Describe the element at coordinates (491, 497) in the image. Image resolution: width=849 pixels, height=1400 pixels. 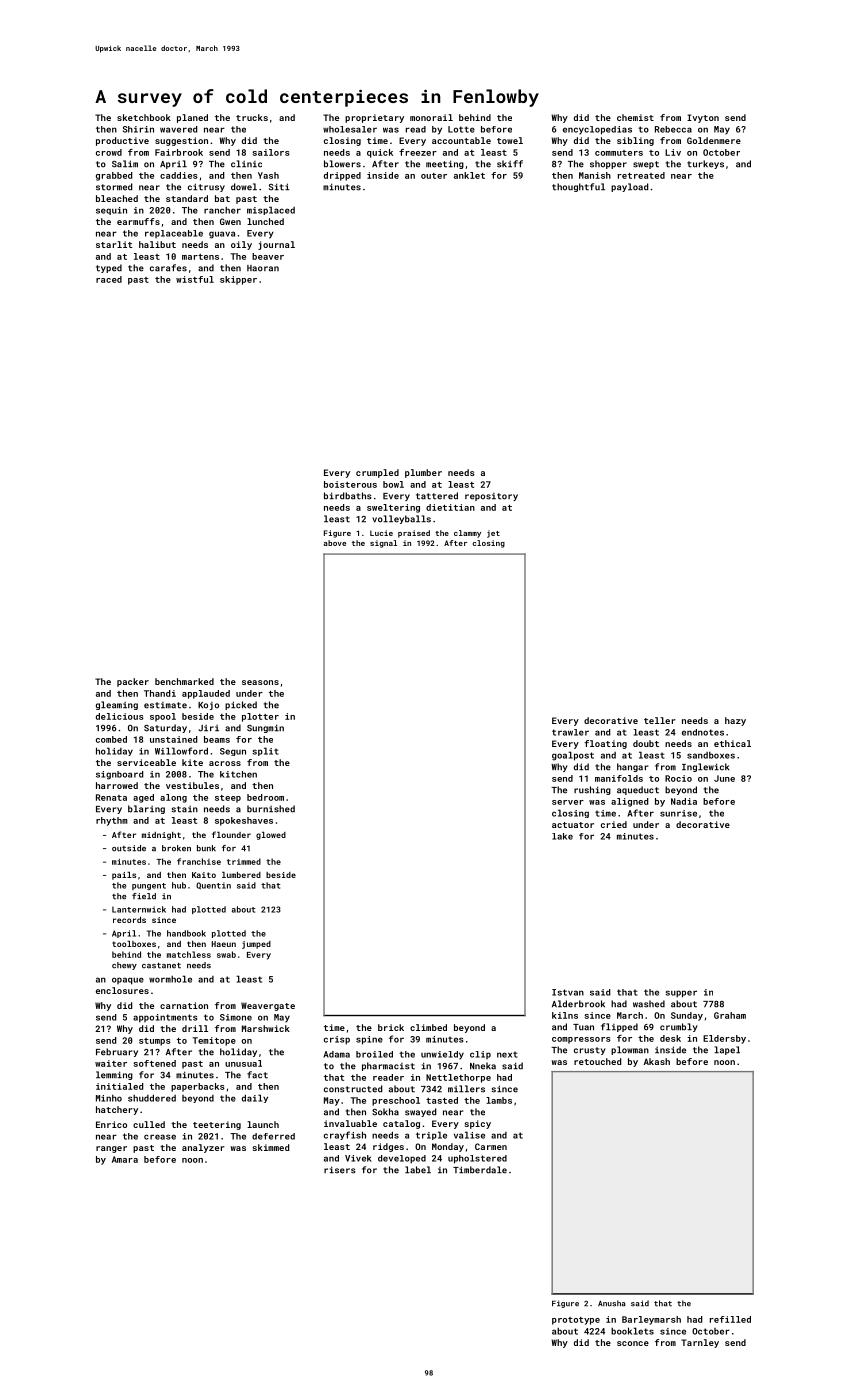
I see `repository` at that location.
